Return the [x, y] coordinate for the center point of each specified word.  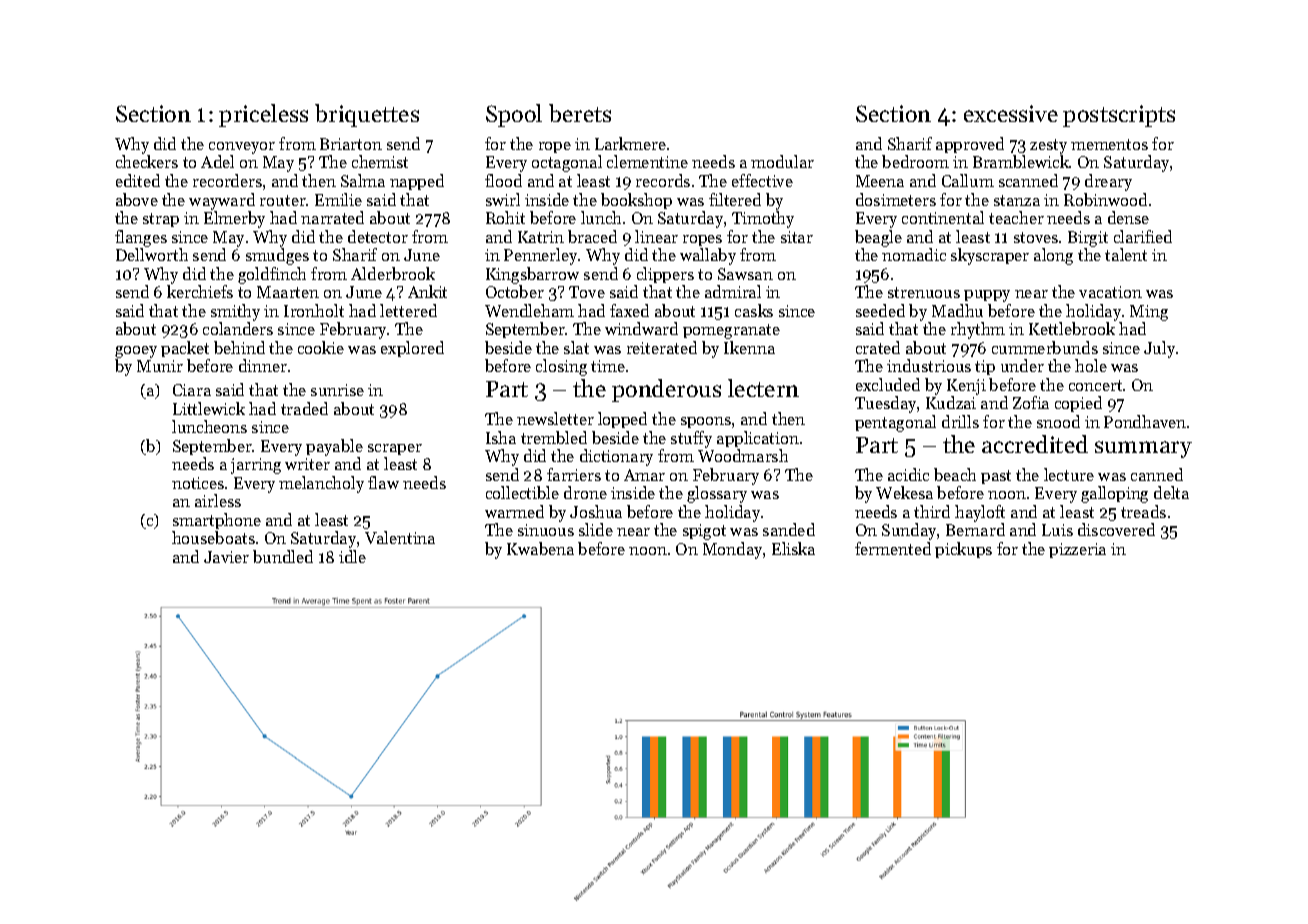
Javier [226, 557]
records [663, 180]
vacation [1110, 292]
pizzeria [1077, 550]
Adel [217, 161]
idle [352, 556]
